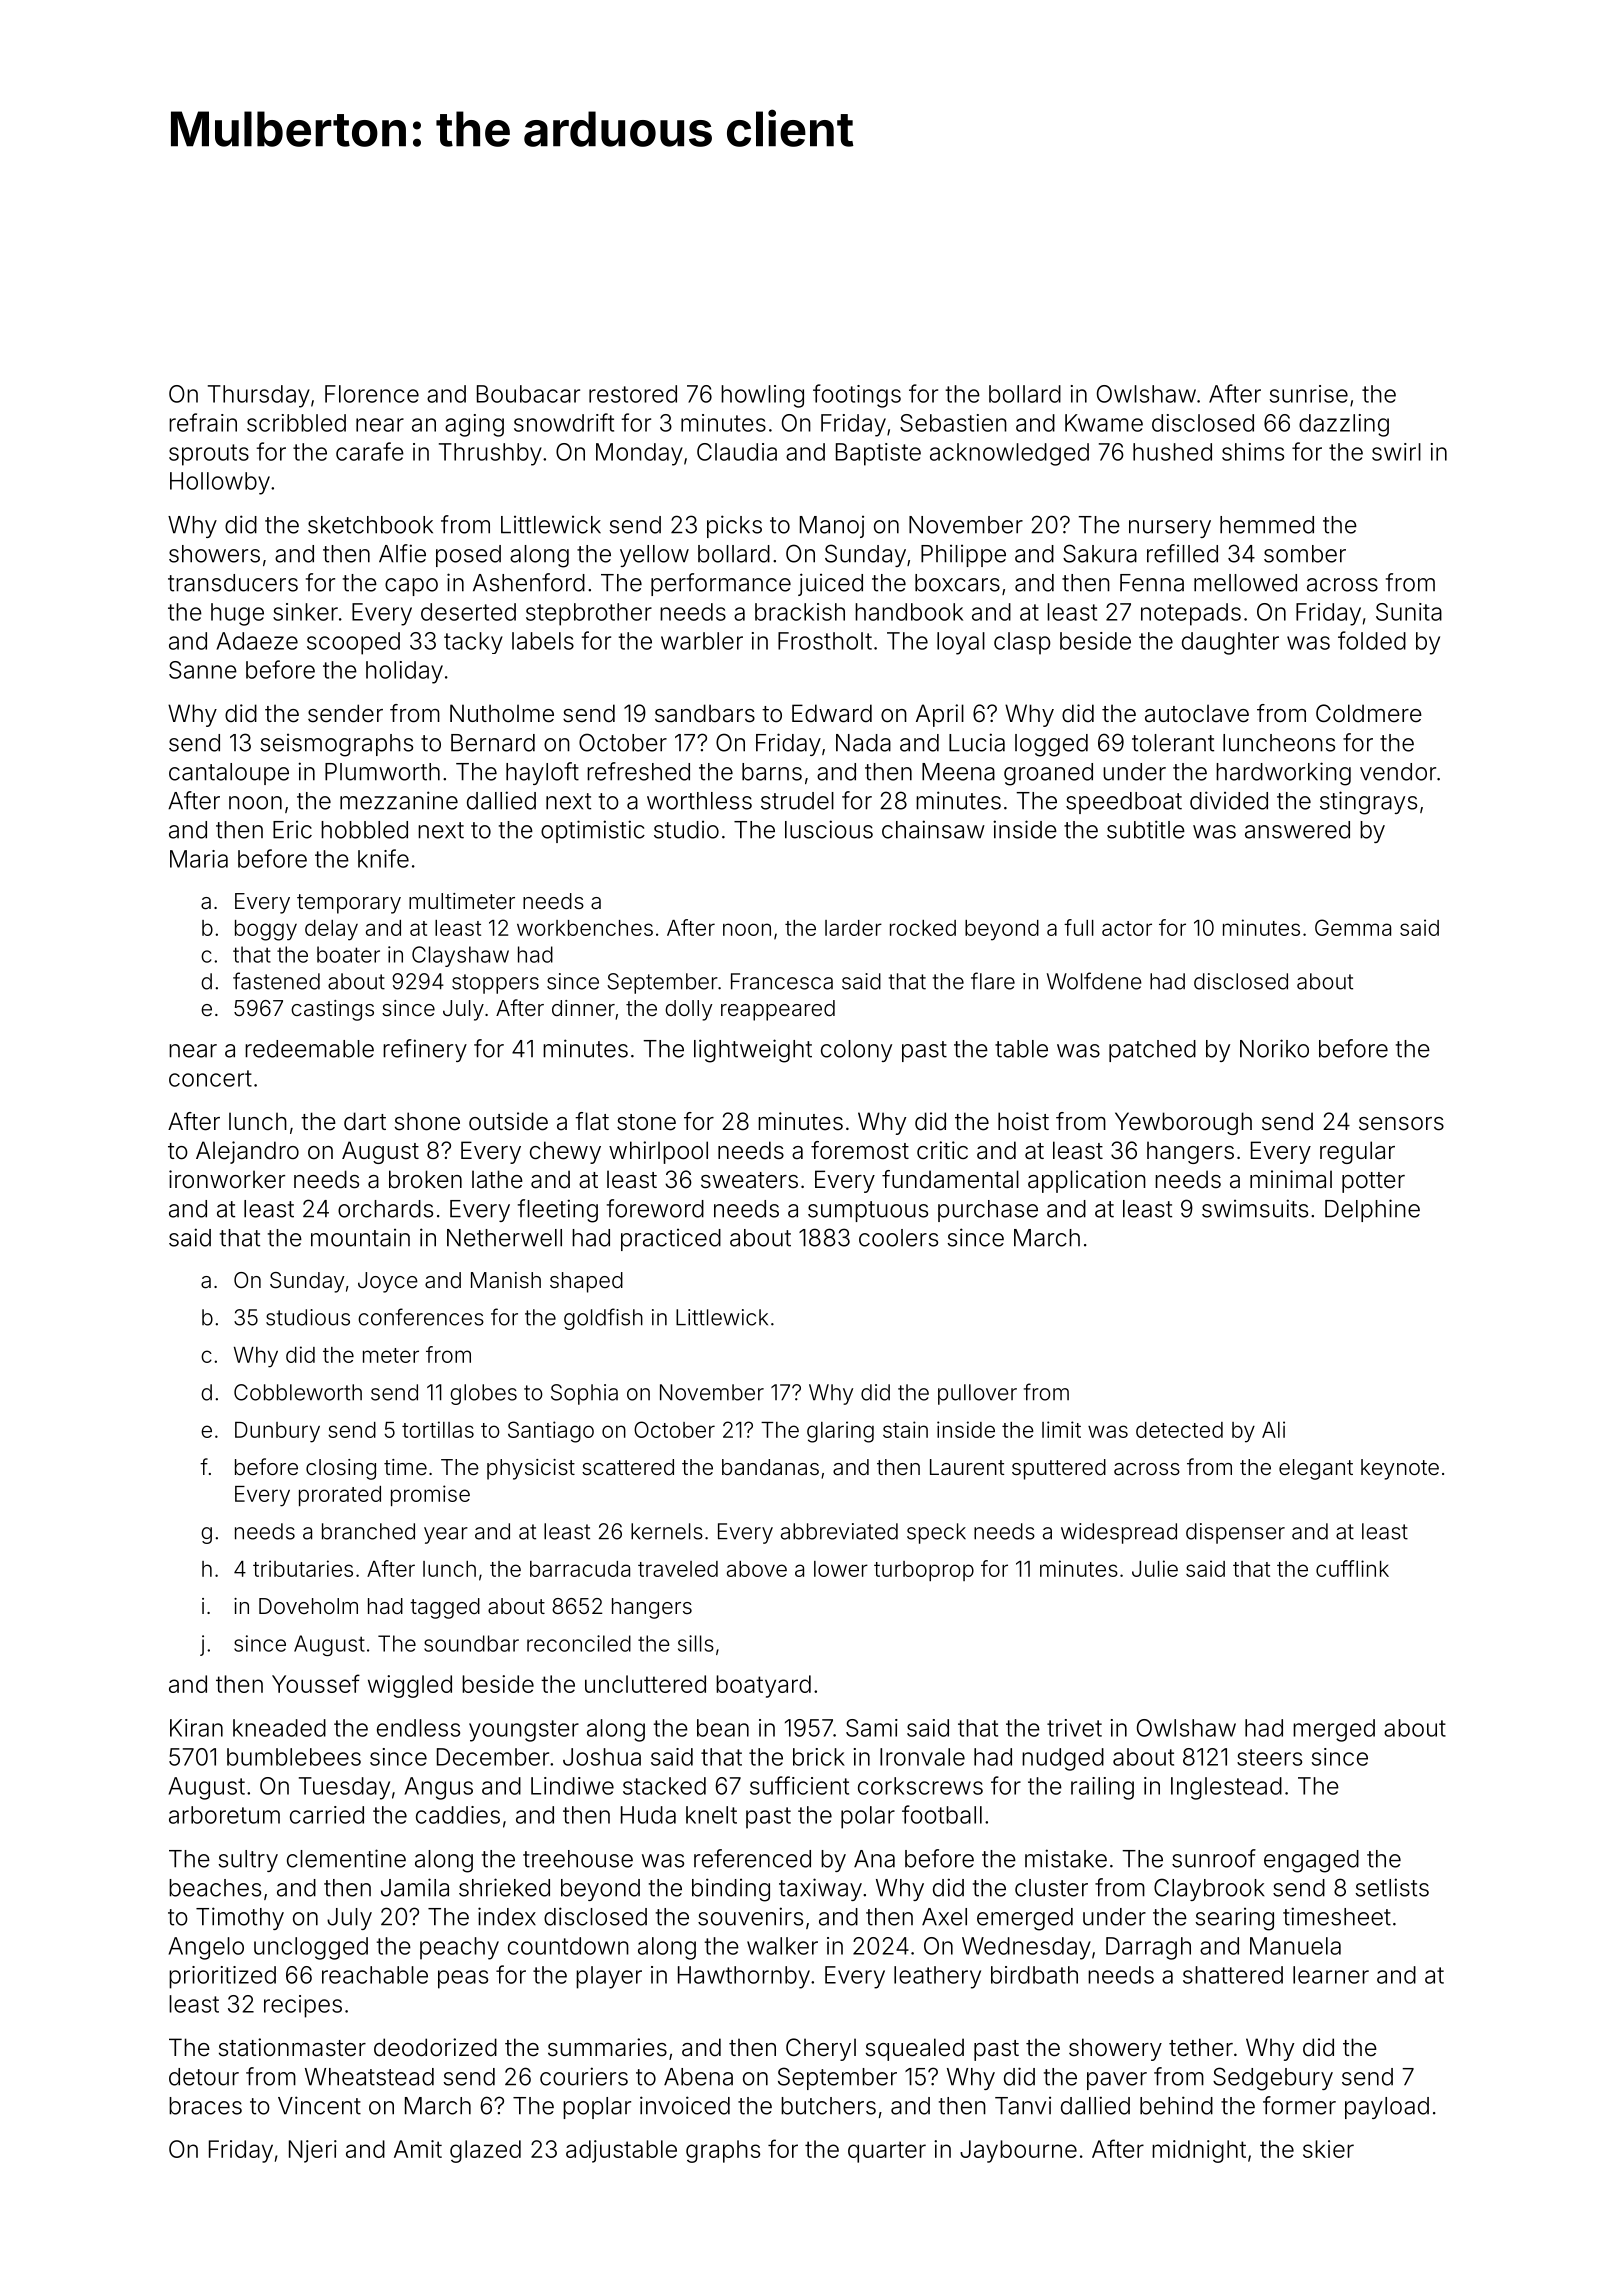  What do you see at coordinates (1392, 1887) in the screenshot?
I see `setlists` at bounding box center [1392, 1887].
